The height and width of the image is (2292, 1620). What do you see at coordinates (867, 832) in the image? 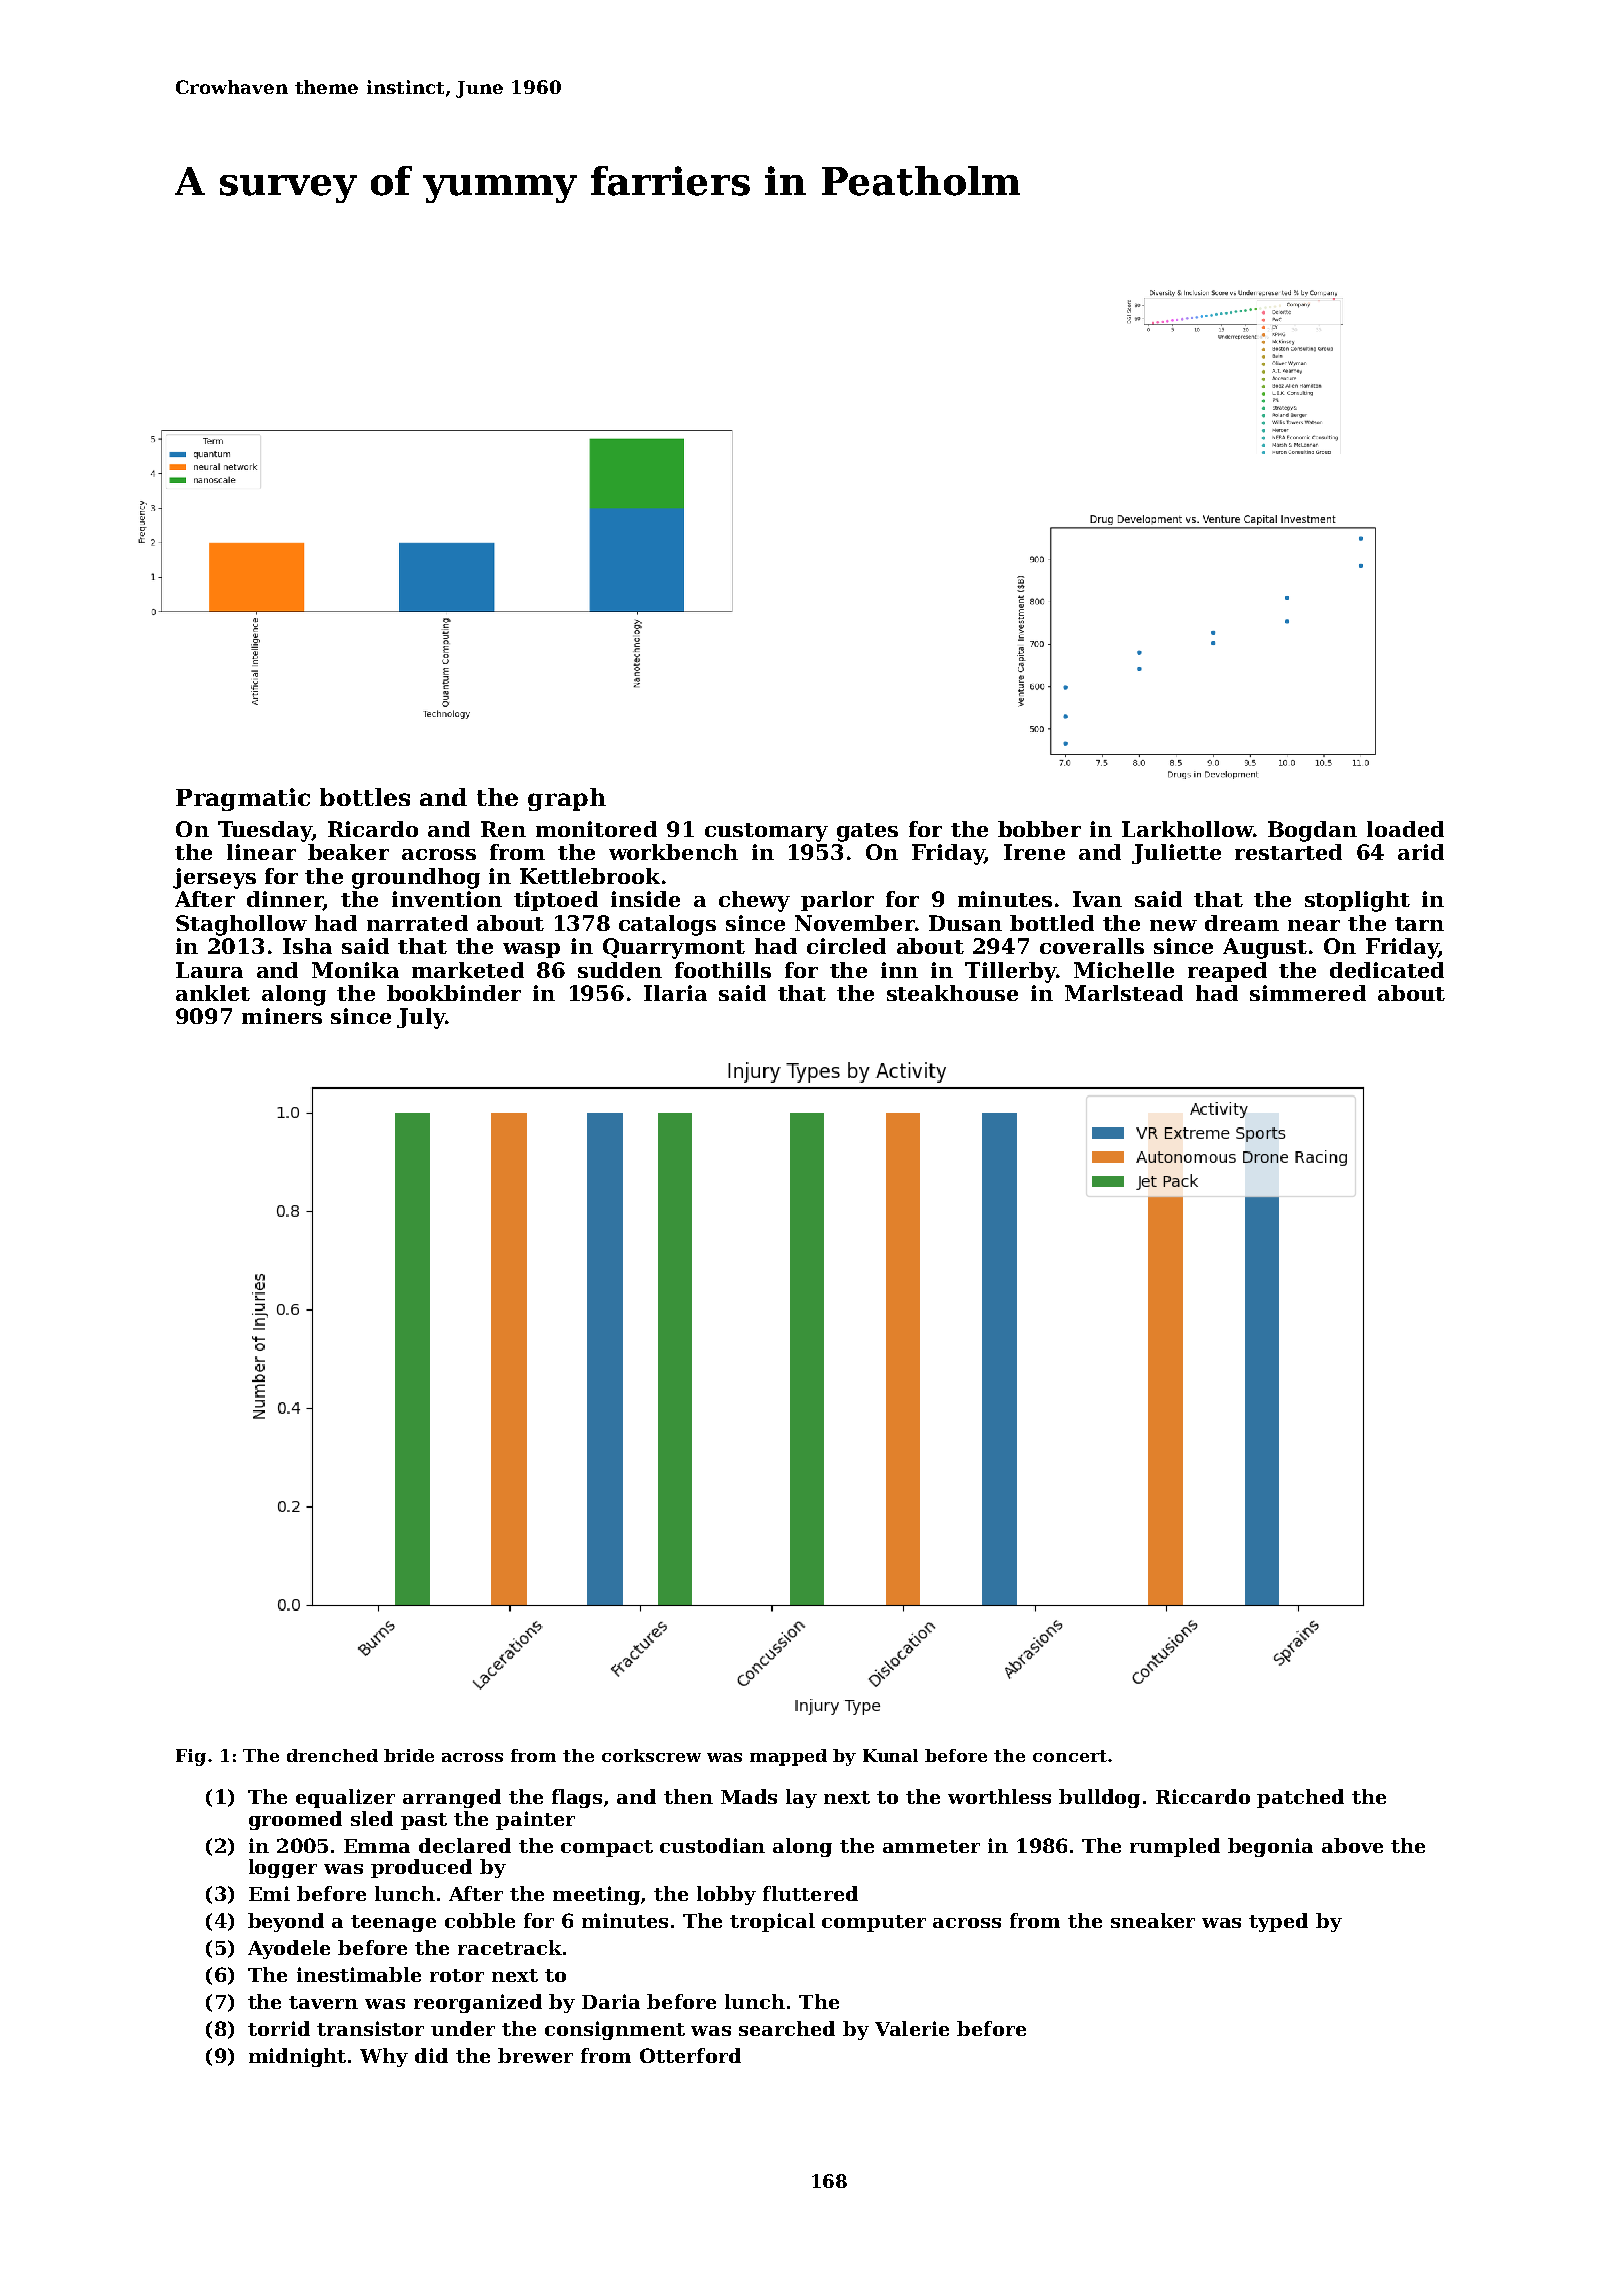
I see `gates` at bounding box center [867, 832].
